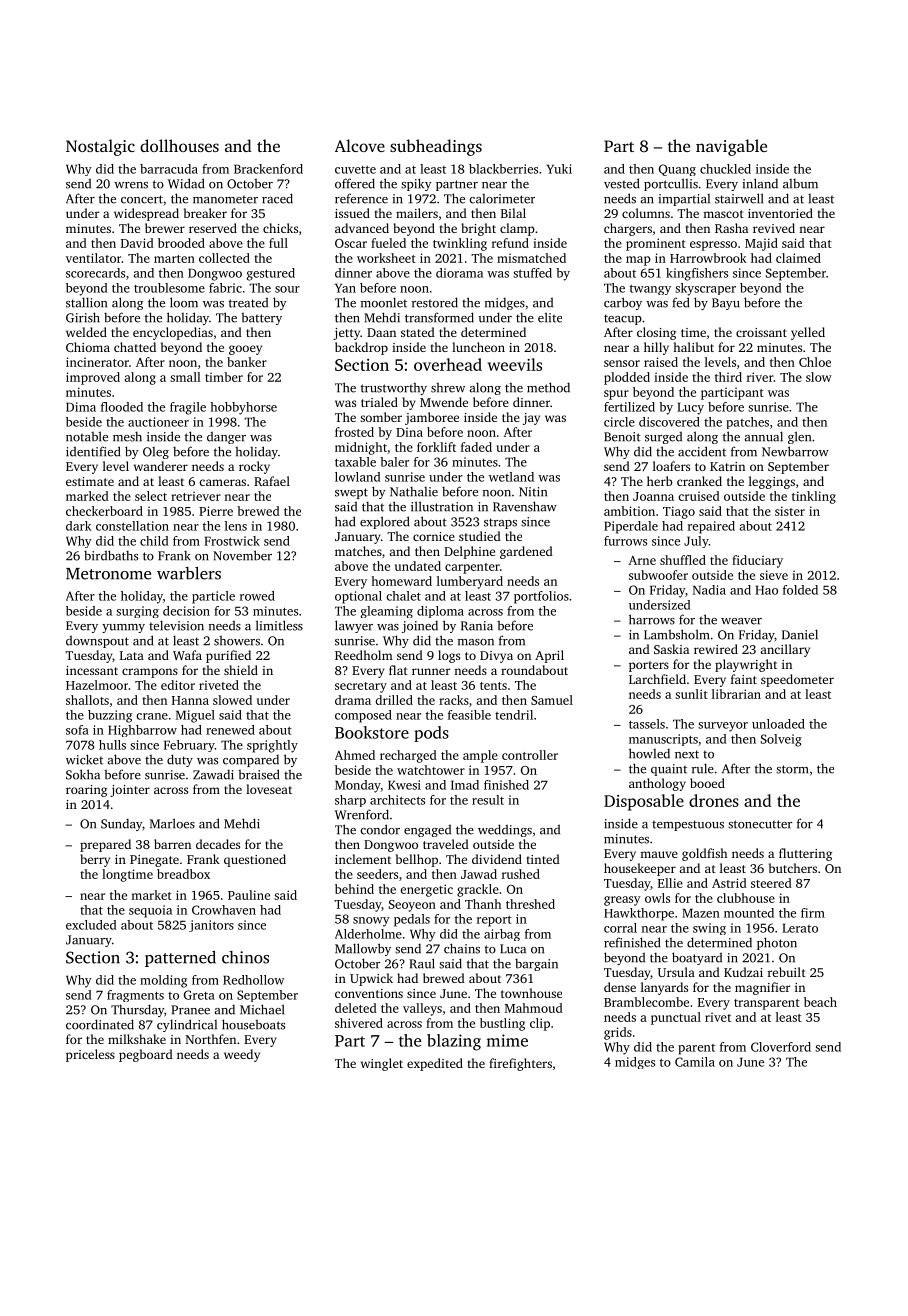 The image size is (908, 1316). What do you see at coordinates (254, 467) in the page?
I see `rocky` at bounding box center [254, 467].
